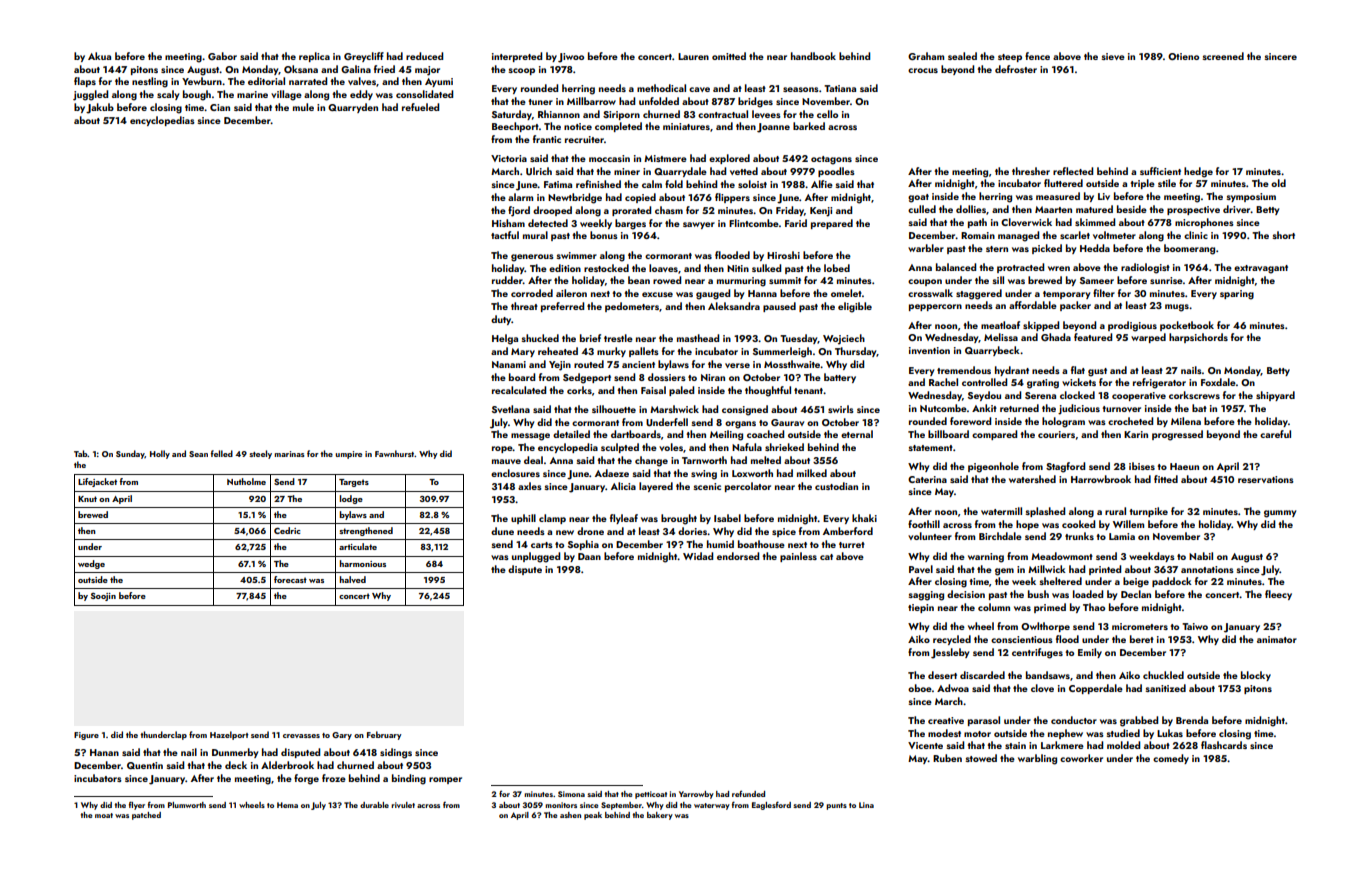 The height and width of the document is (887, 1372). What do you see at coordinates (287, 805) in the document?
I see `Hema` at bounding box center [287, 805].
